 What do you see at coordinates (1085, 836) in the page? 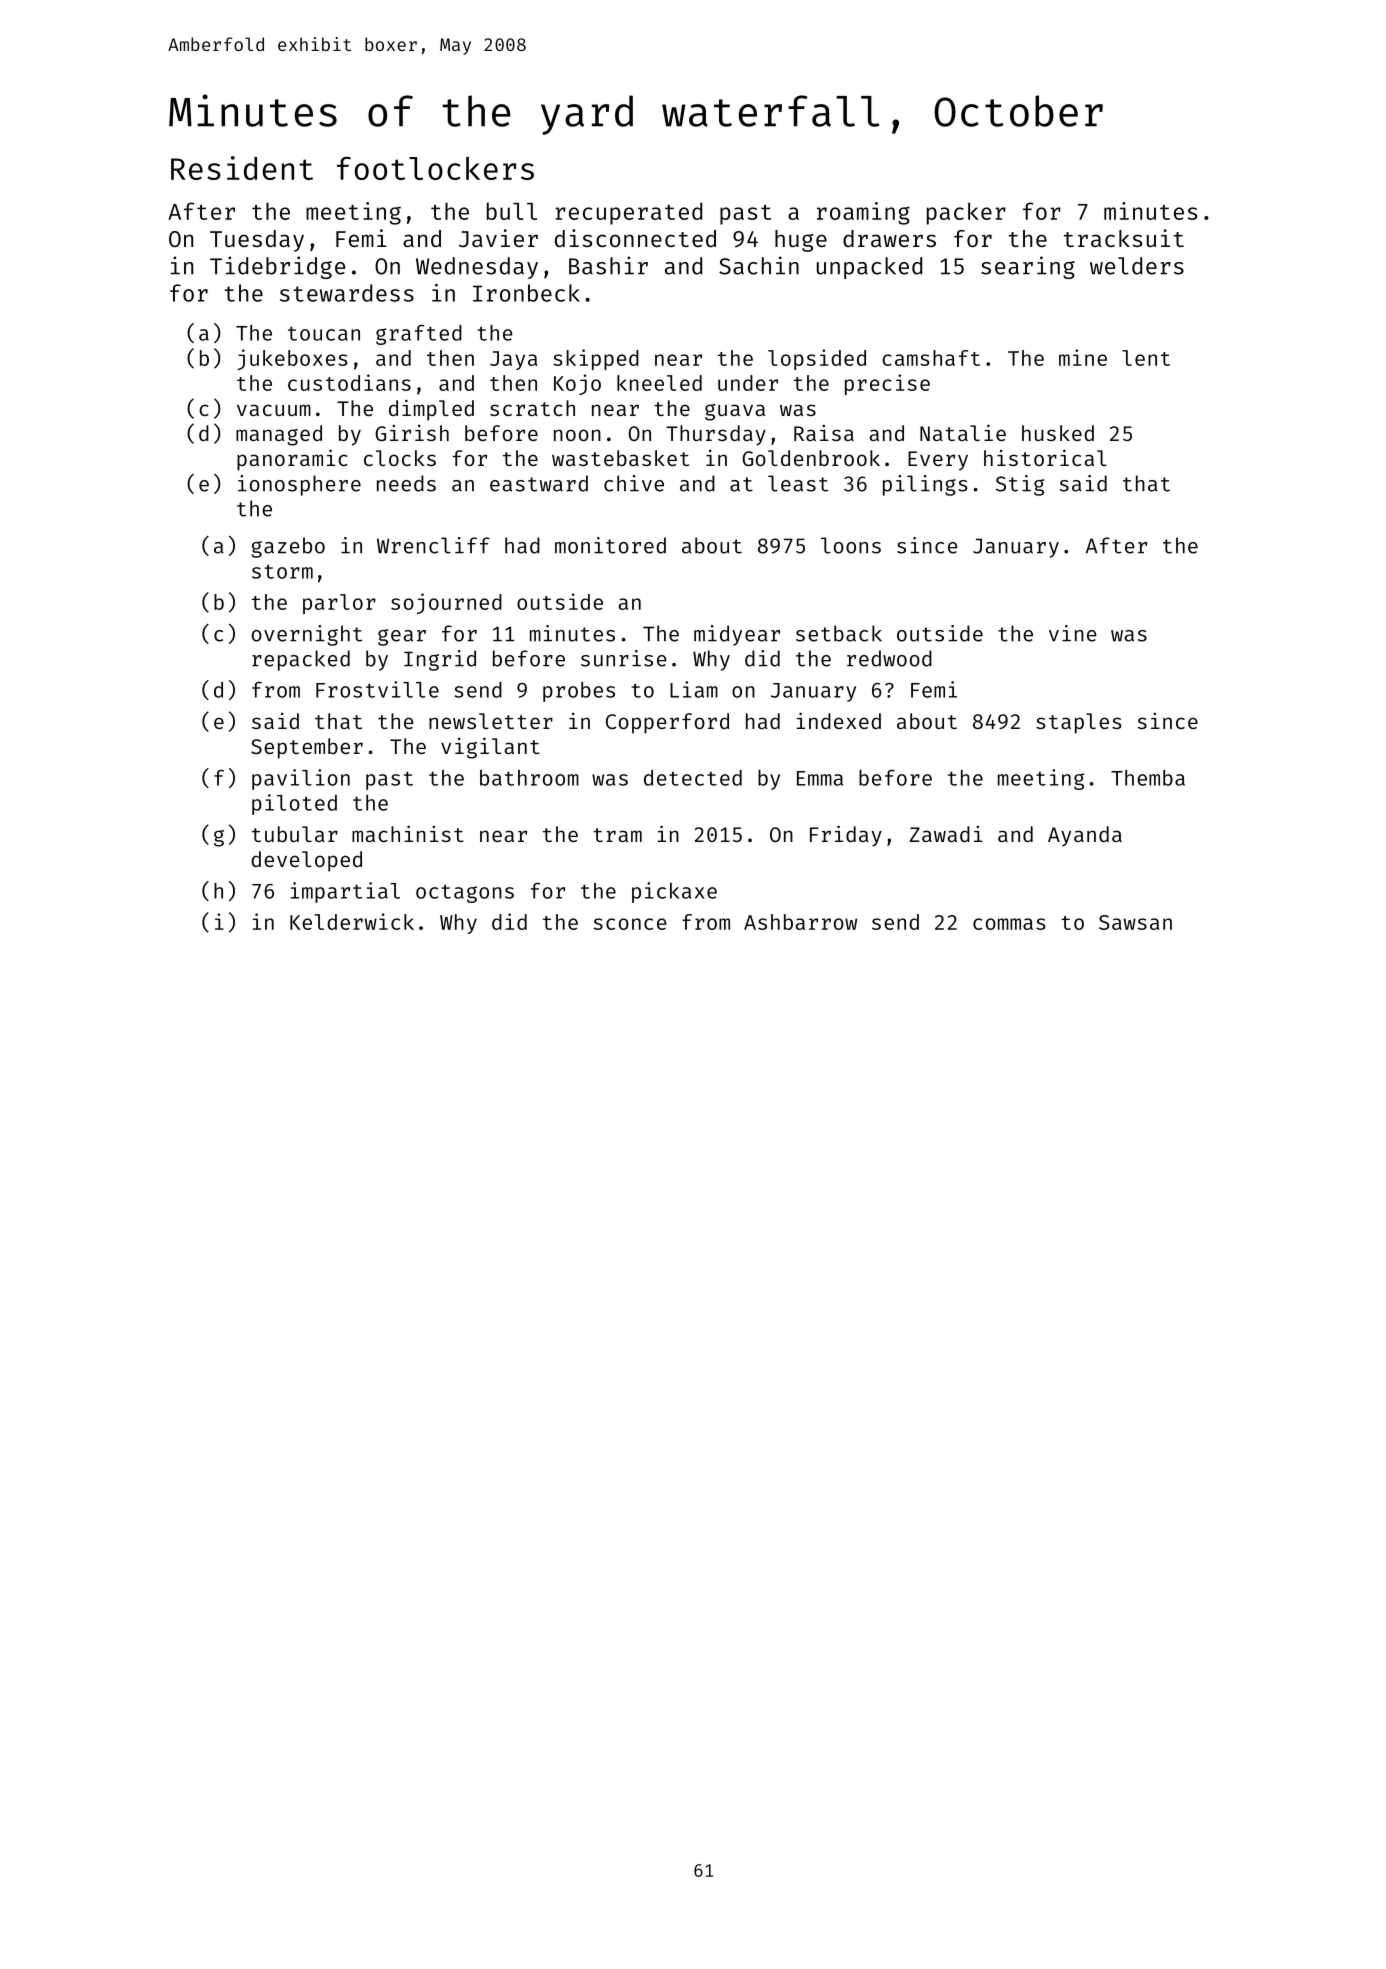
I see `Ayanda` at bounding box center [1085, 836].
